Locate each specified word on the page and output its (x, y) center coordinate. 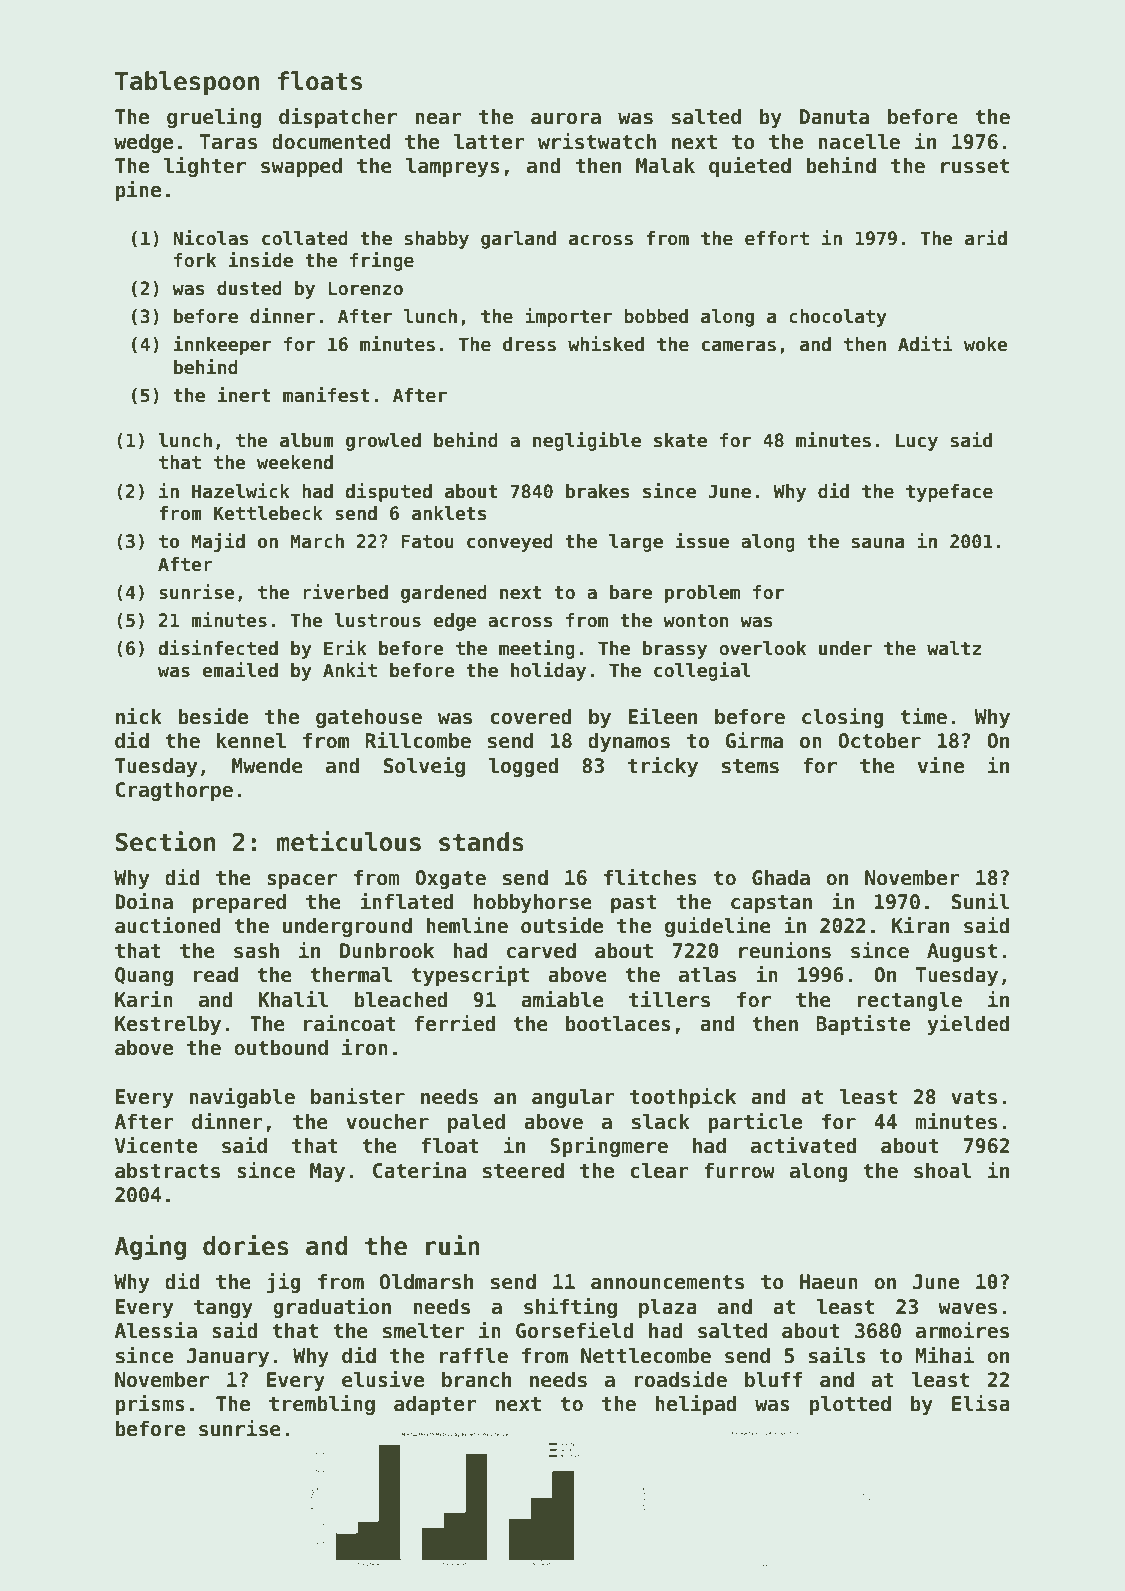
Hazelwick (241, 491)
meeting (537, 649)
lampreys (453, 167)
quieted (750, 167)
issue (702, 541)
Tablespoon (187, 83)
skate (680, 440)
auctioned (168, 925)
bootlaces (618, 1024)
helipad (696, 1405)
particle (755, 1123)
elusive (383, 1379)
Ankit (350, 669)
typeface (949, 493)
